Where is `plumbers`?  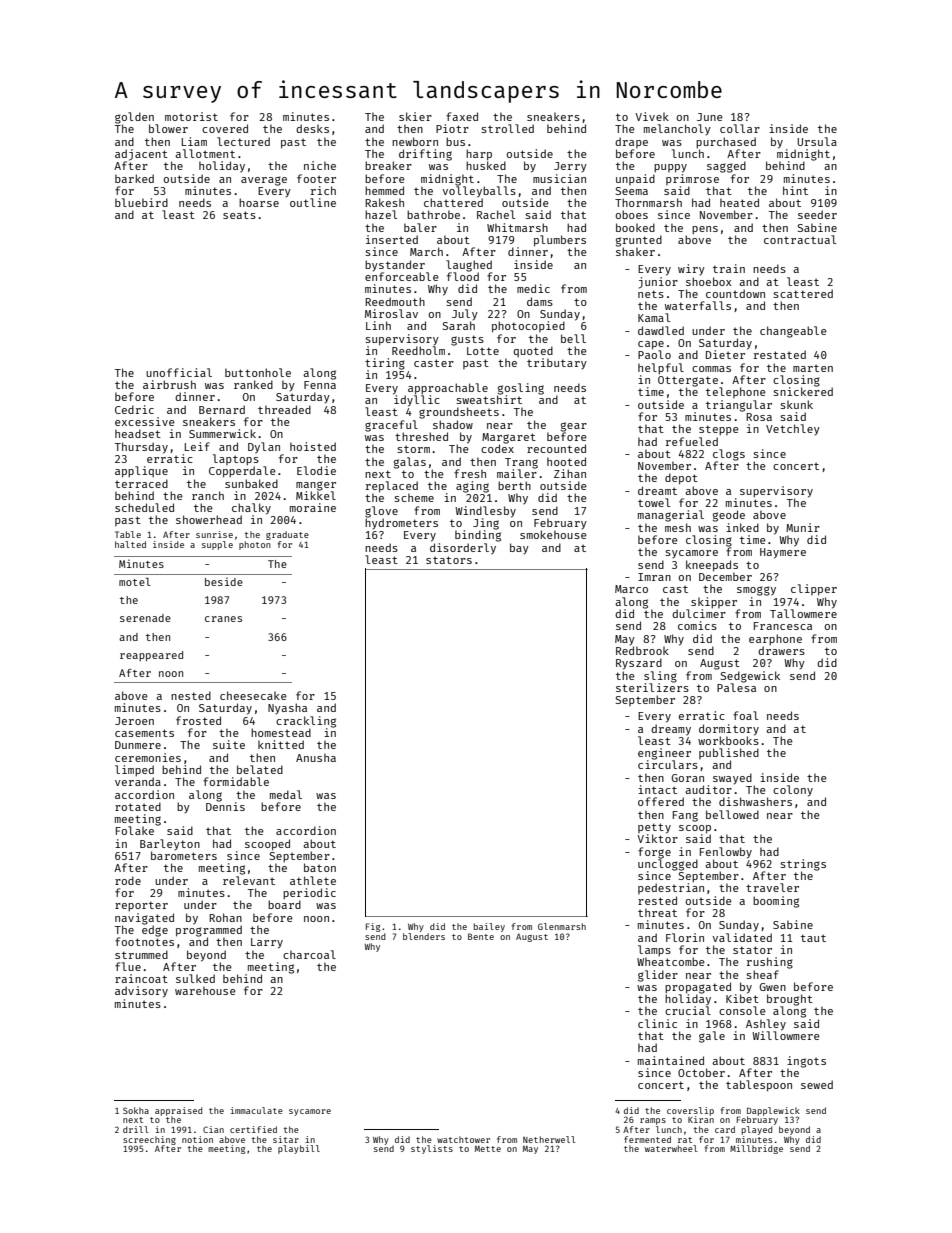 plumbers is located at coordinates (560, 241).
